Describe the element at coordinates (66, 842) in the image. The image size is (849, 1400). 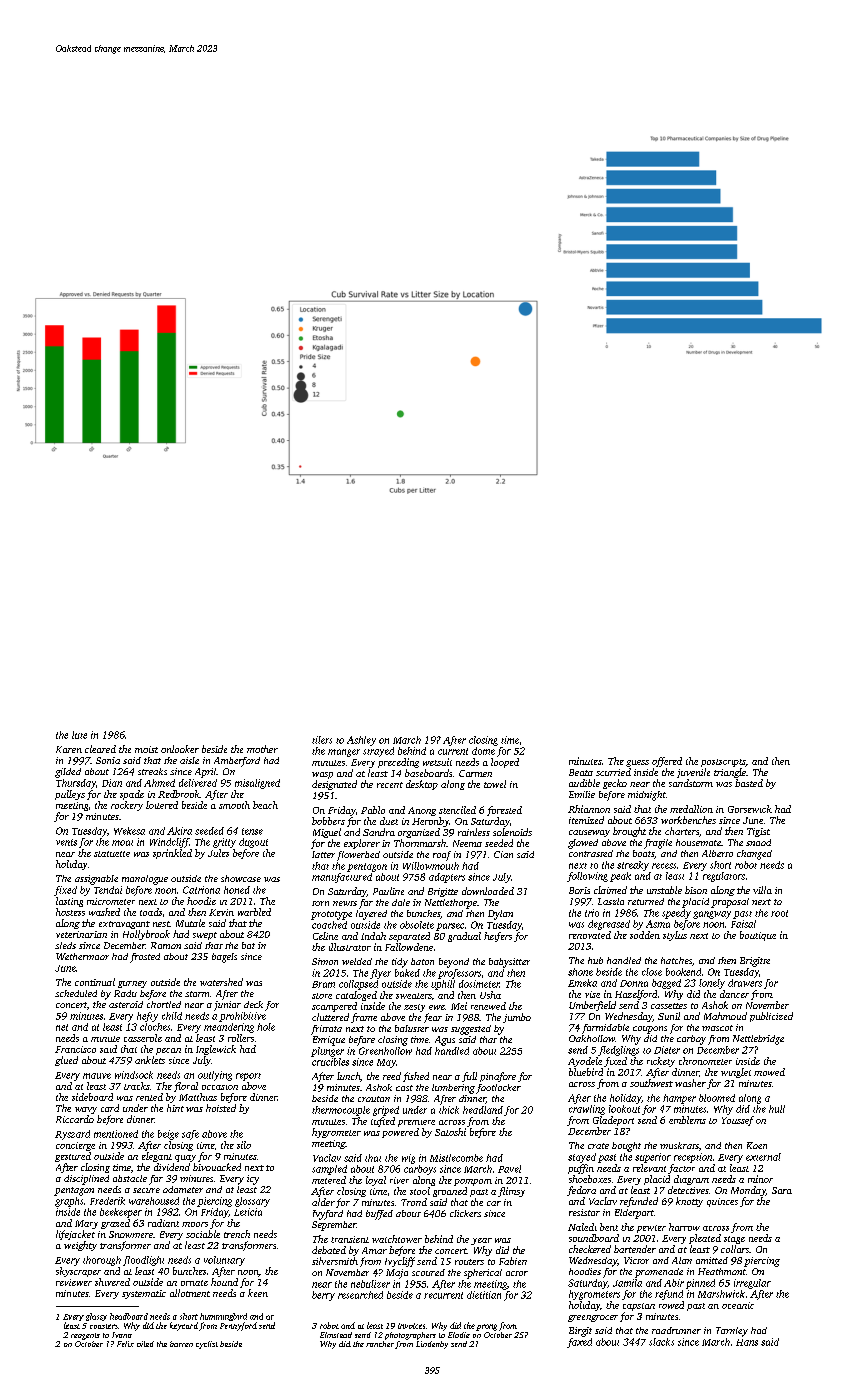
I see `vents` at that location.
